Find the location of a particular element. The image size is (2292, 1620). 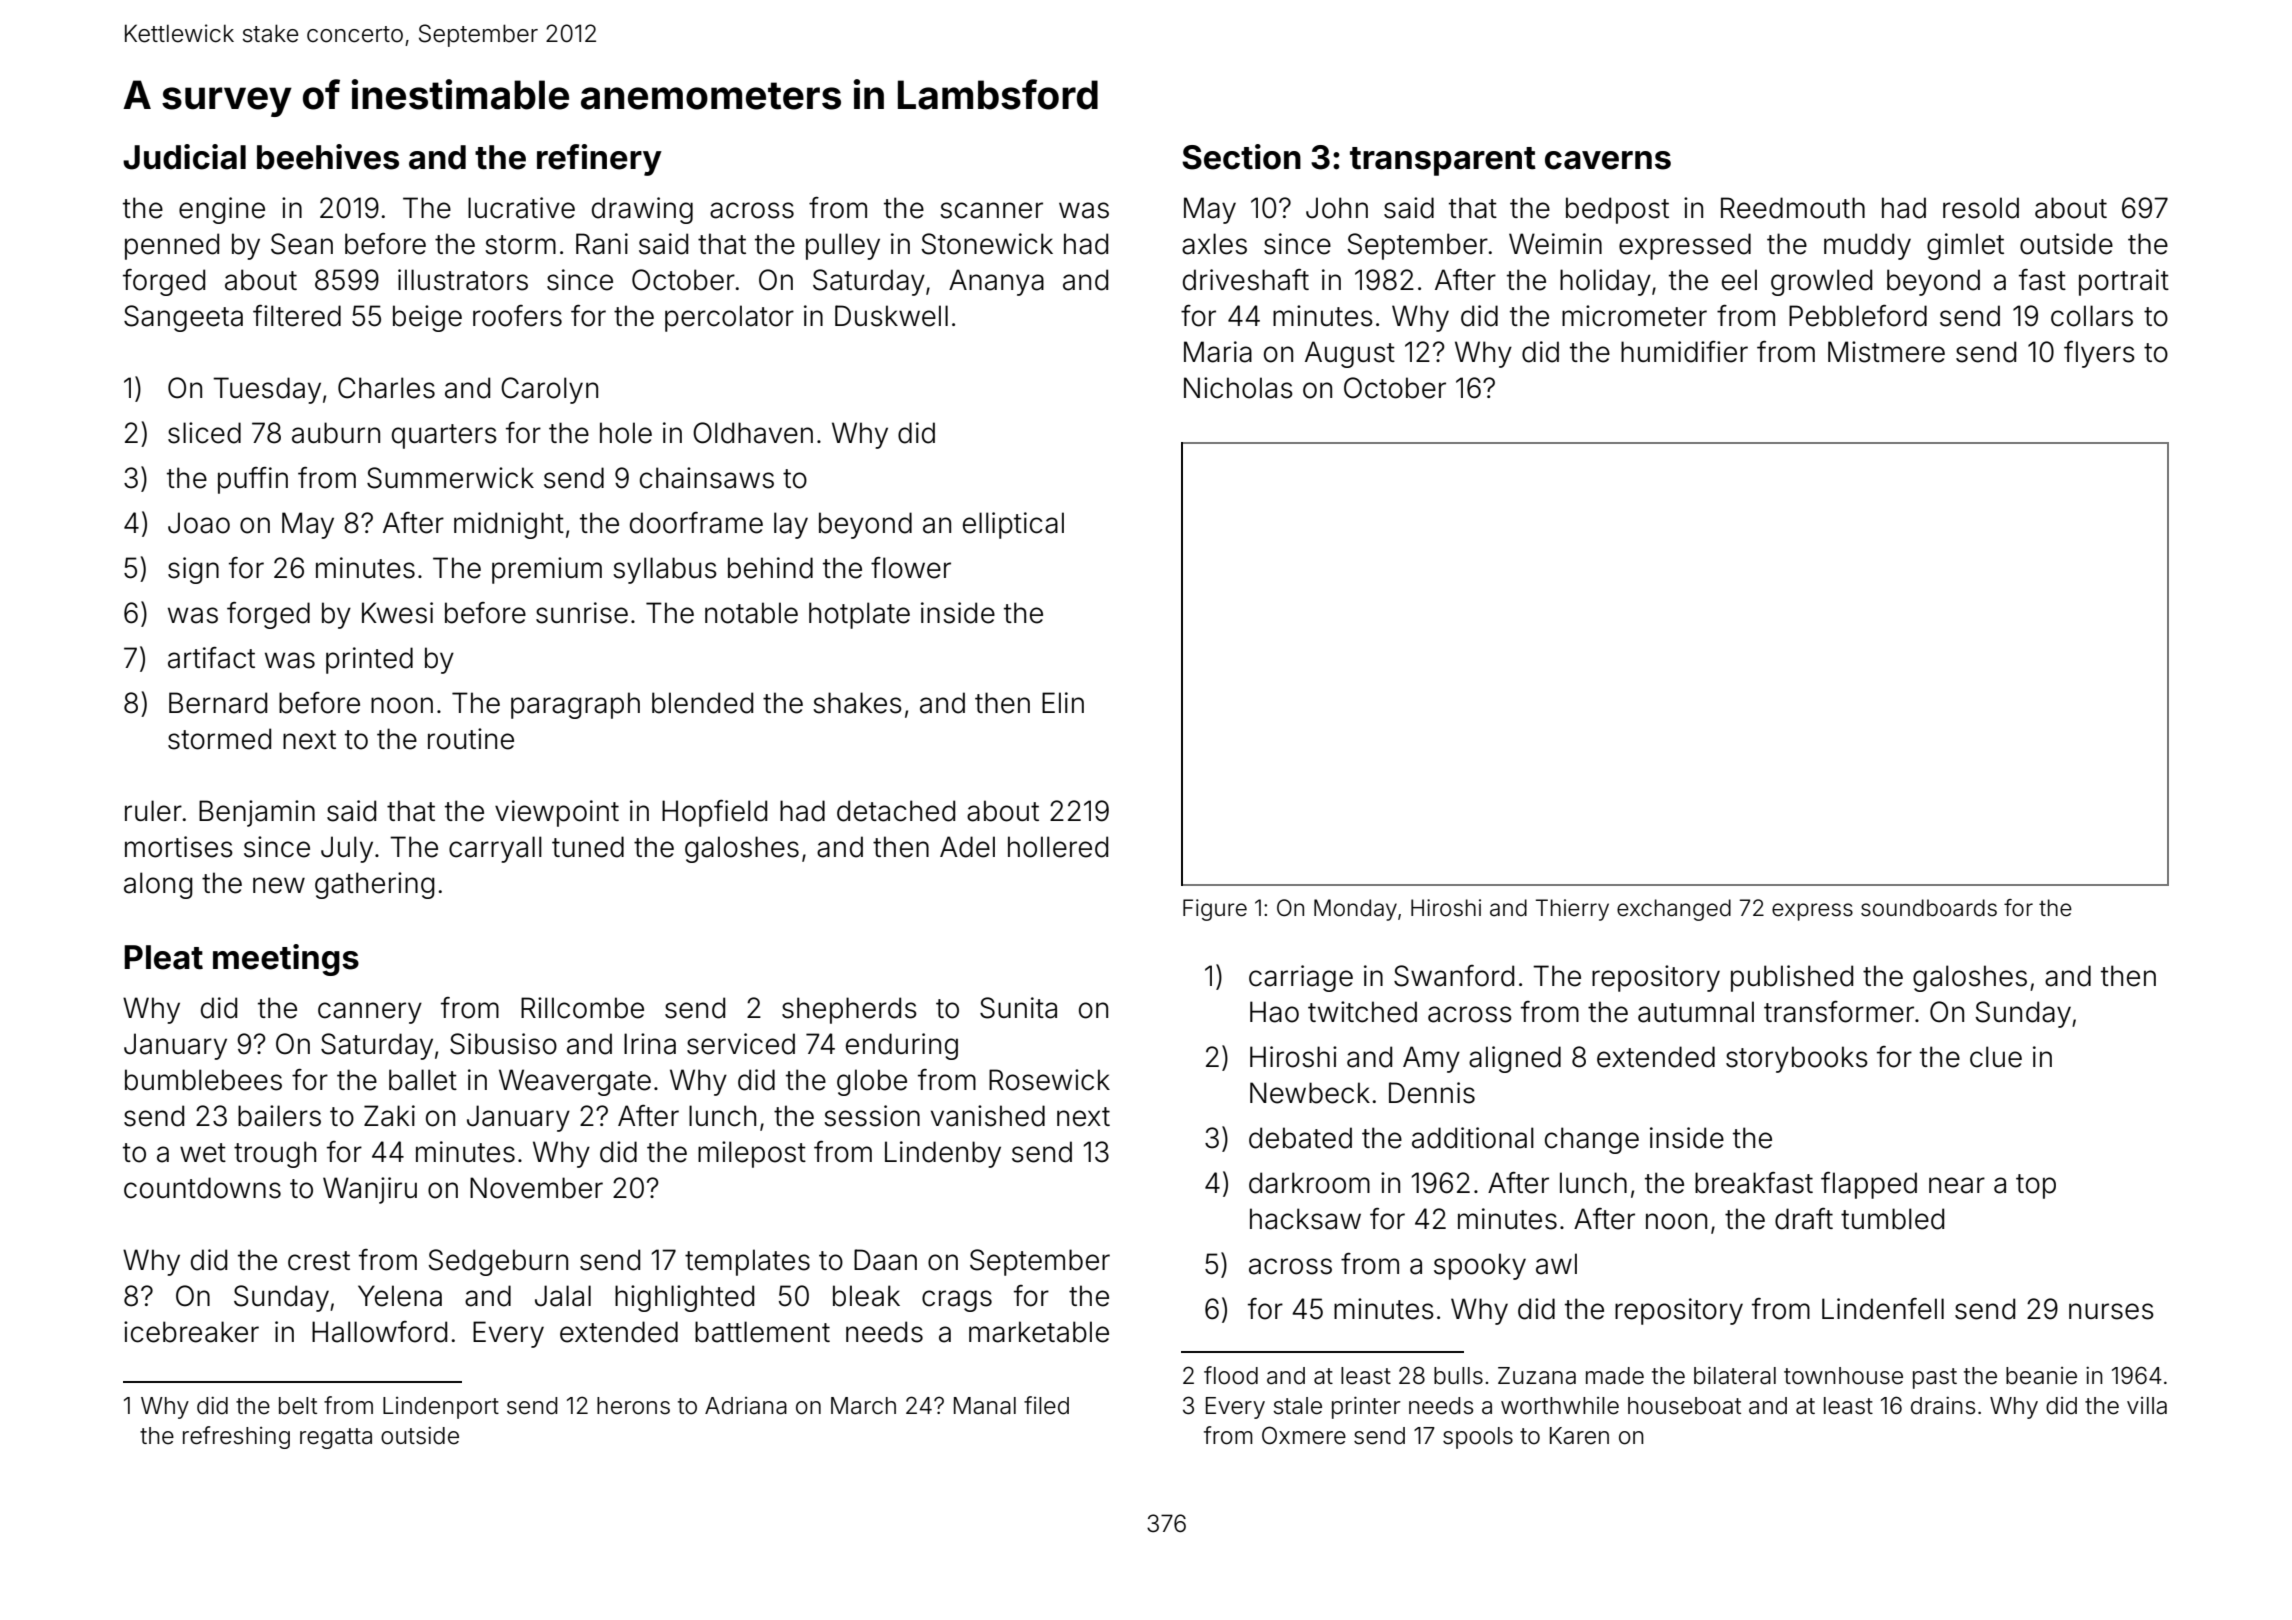

draft is located at coordinates (1804, 1219).
